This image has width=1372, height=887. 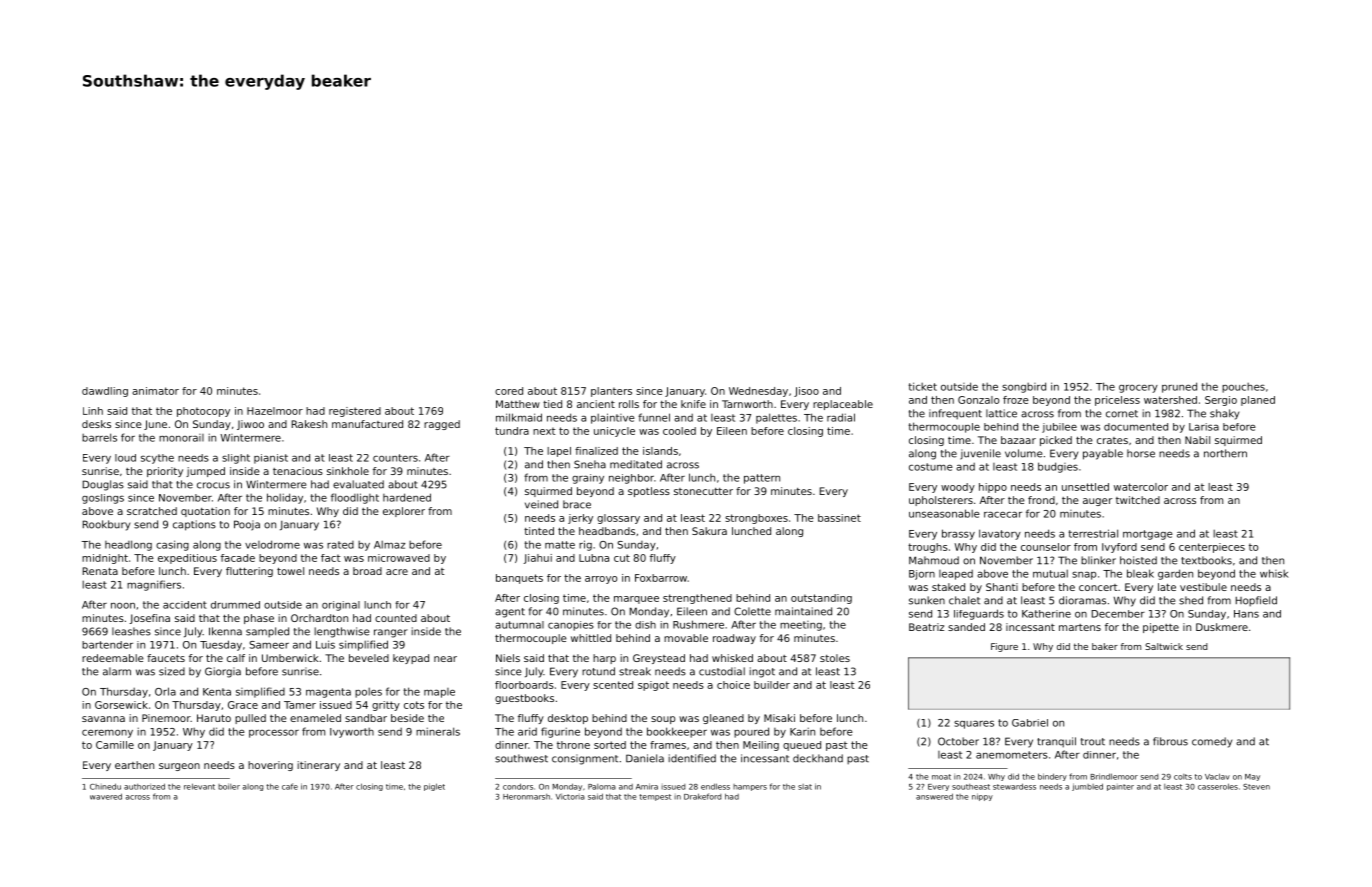 I want to click on Rakesh, so click(x=309, y=424).
